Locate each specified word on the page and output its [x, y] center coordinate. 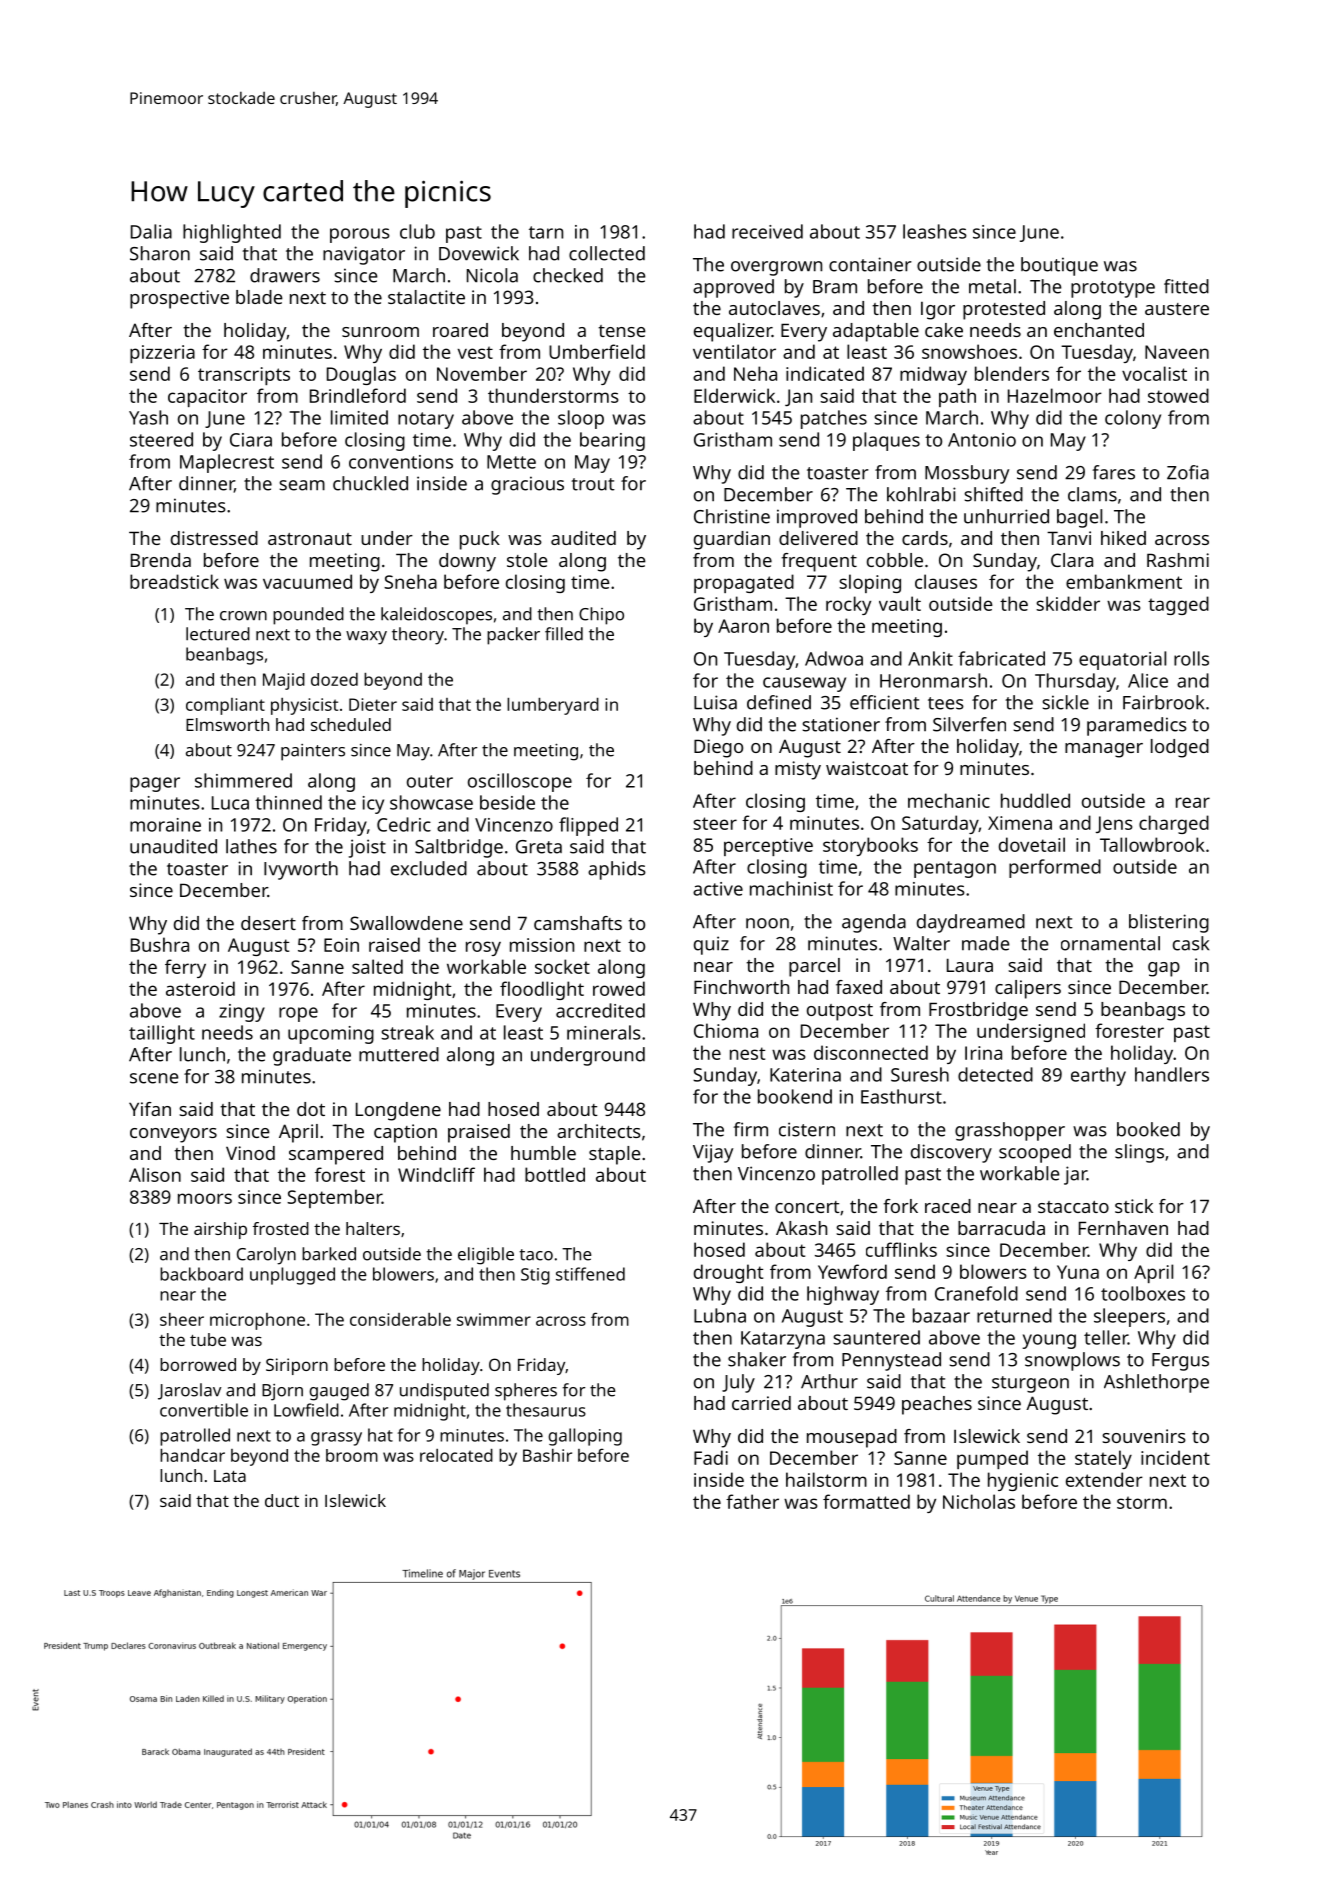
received [767, 231]
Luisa [715, 702]
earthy [1098, 1076]
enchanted [1099, 330]
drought [728, 1273]
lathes [251, 846]
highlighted [232, 233]
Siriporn [297, 1366]
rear [1193, 802]
